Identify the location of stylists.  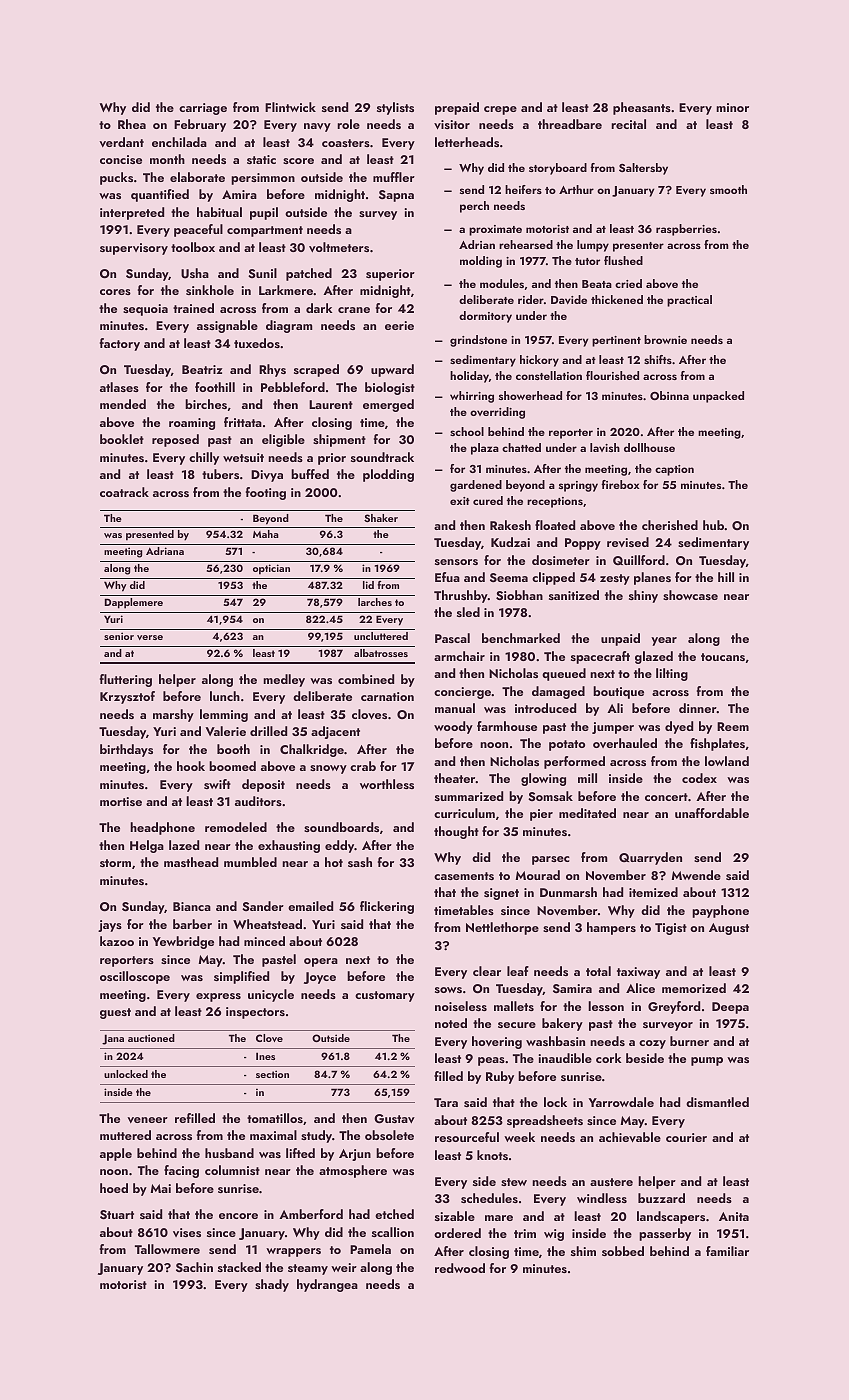
(395, 108).
